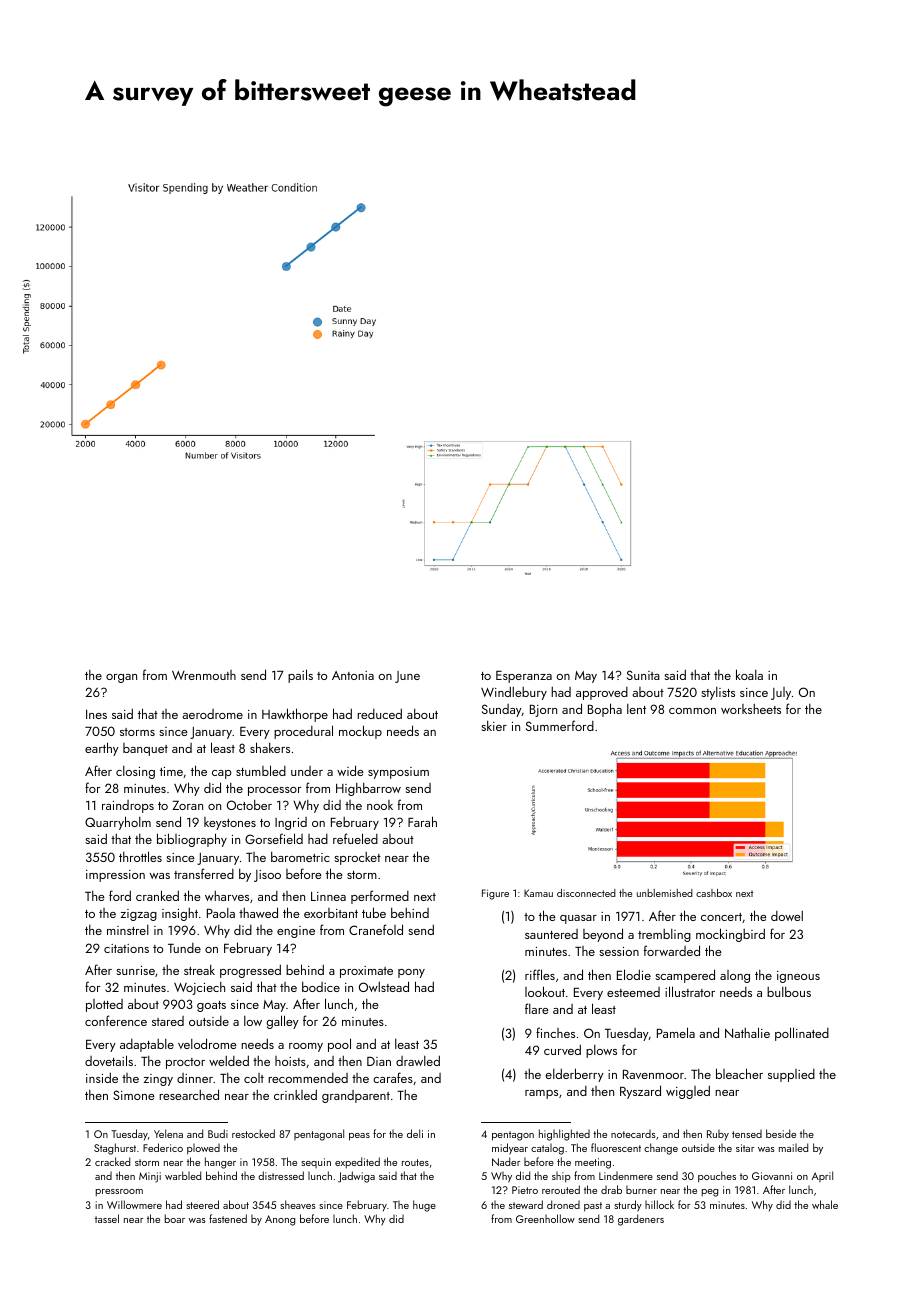  I want to click on performed, so click(380, 897).
